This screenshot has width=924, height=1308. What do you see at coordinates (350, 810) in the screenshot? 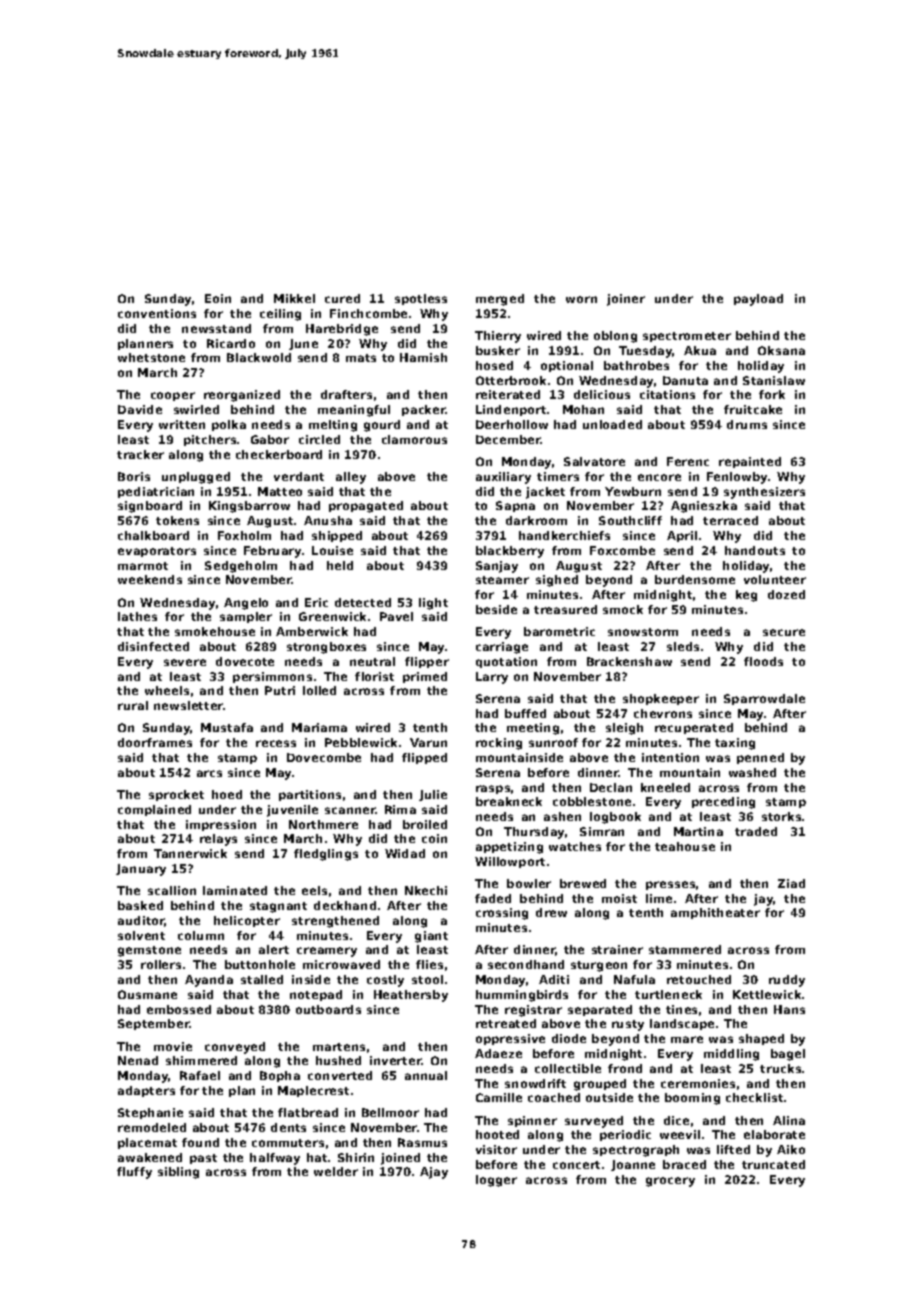
I see `scanner` at bounding box center [350, 810].
